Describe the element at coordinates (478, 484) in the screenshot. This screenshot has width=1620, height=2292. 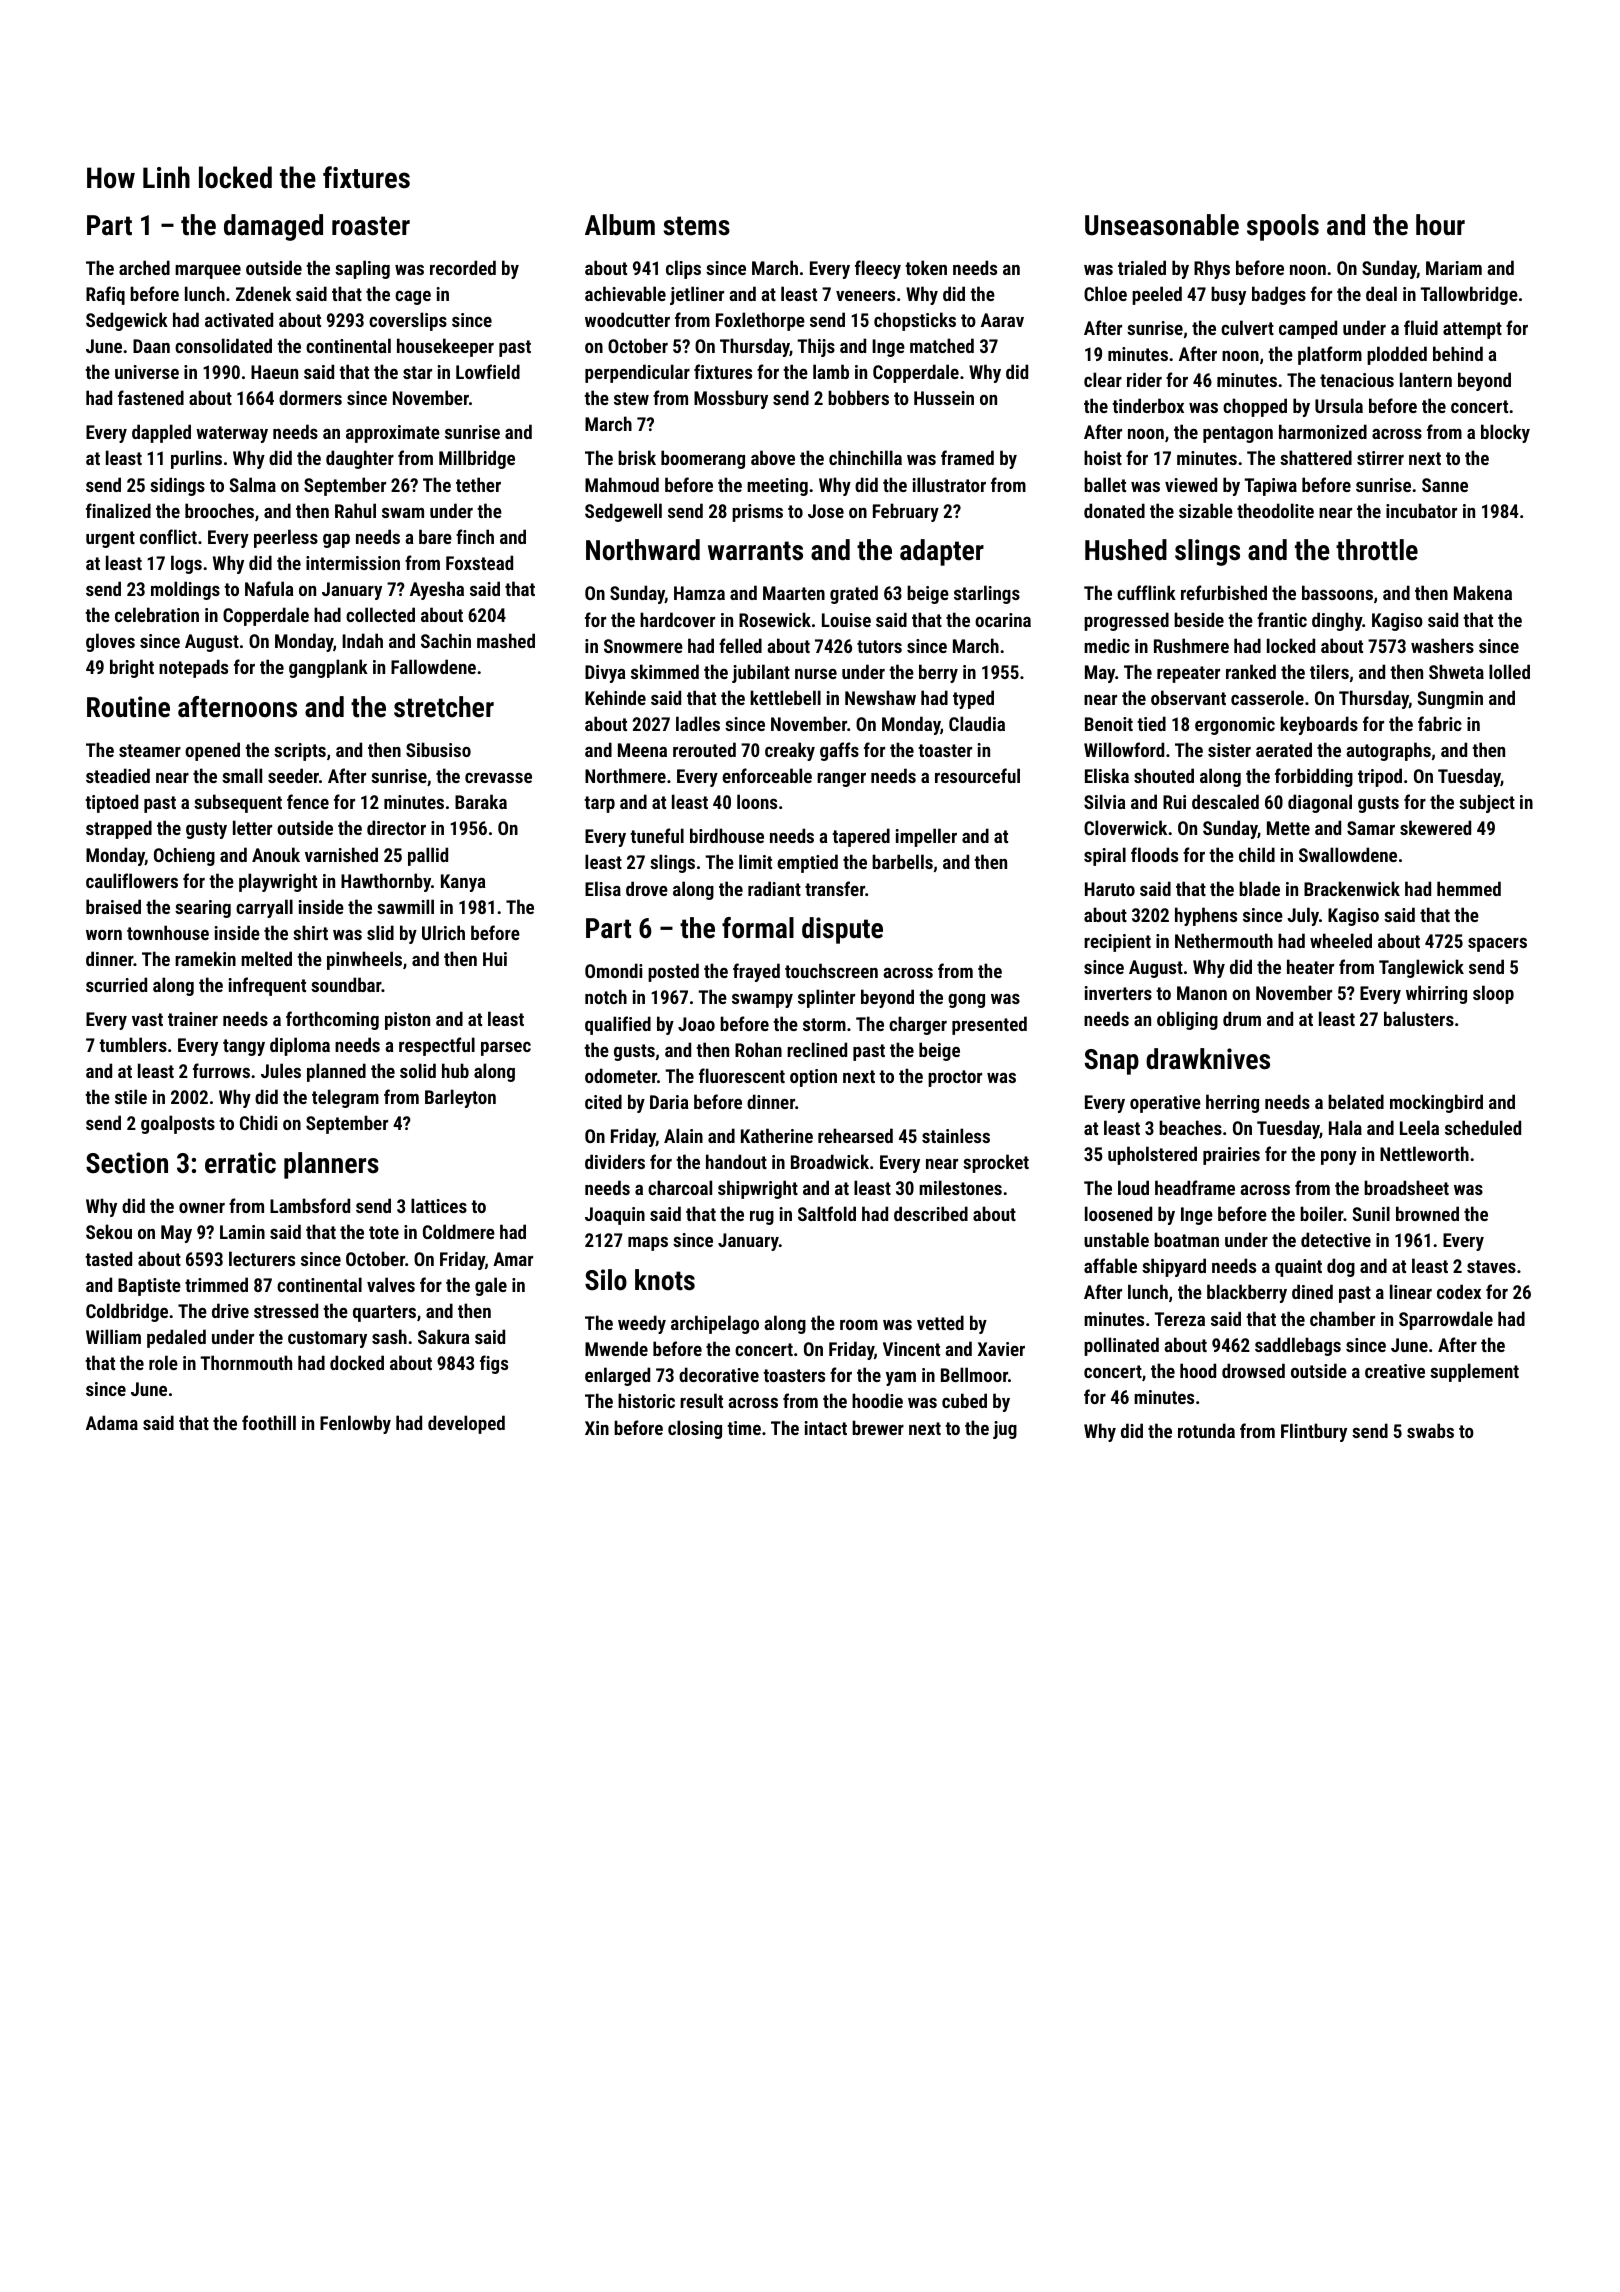
I see `tether` at that location.
